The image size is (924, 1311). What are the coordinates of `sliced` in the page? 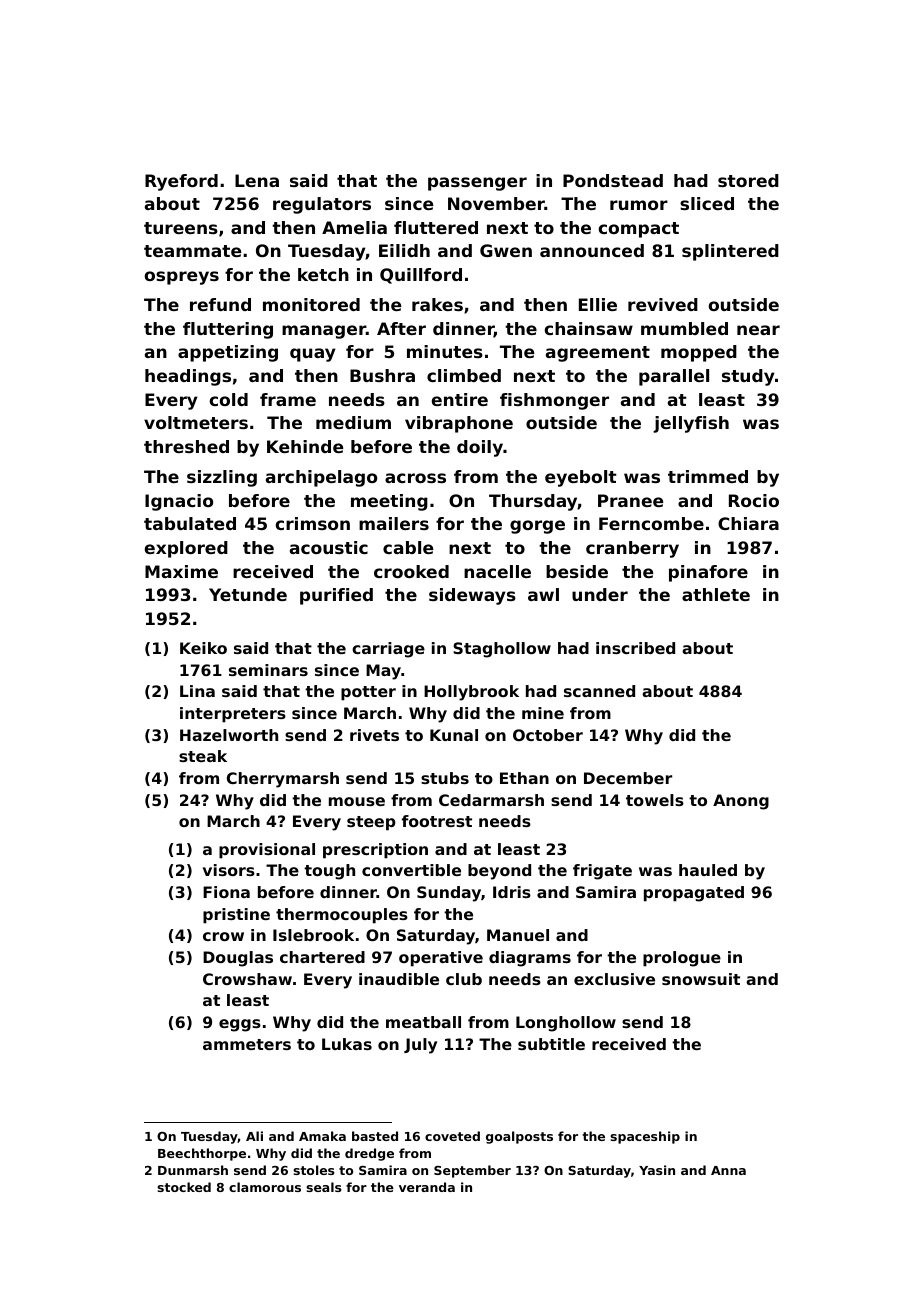 It's located at (707, 203).
